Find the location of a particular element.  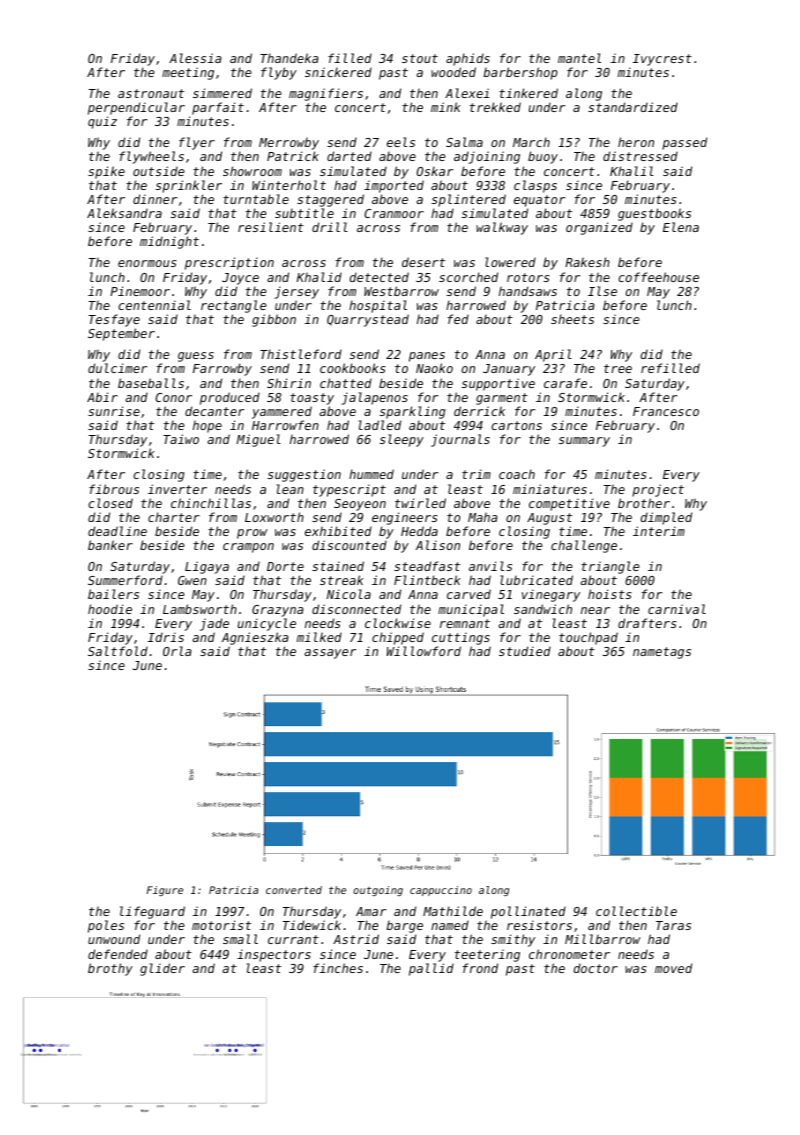

Oskar is located at coordinates (435, 171).
